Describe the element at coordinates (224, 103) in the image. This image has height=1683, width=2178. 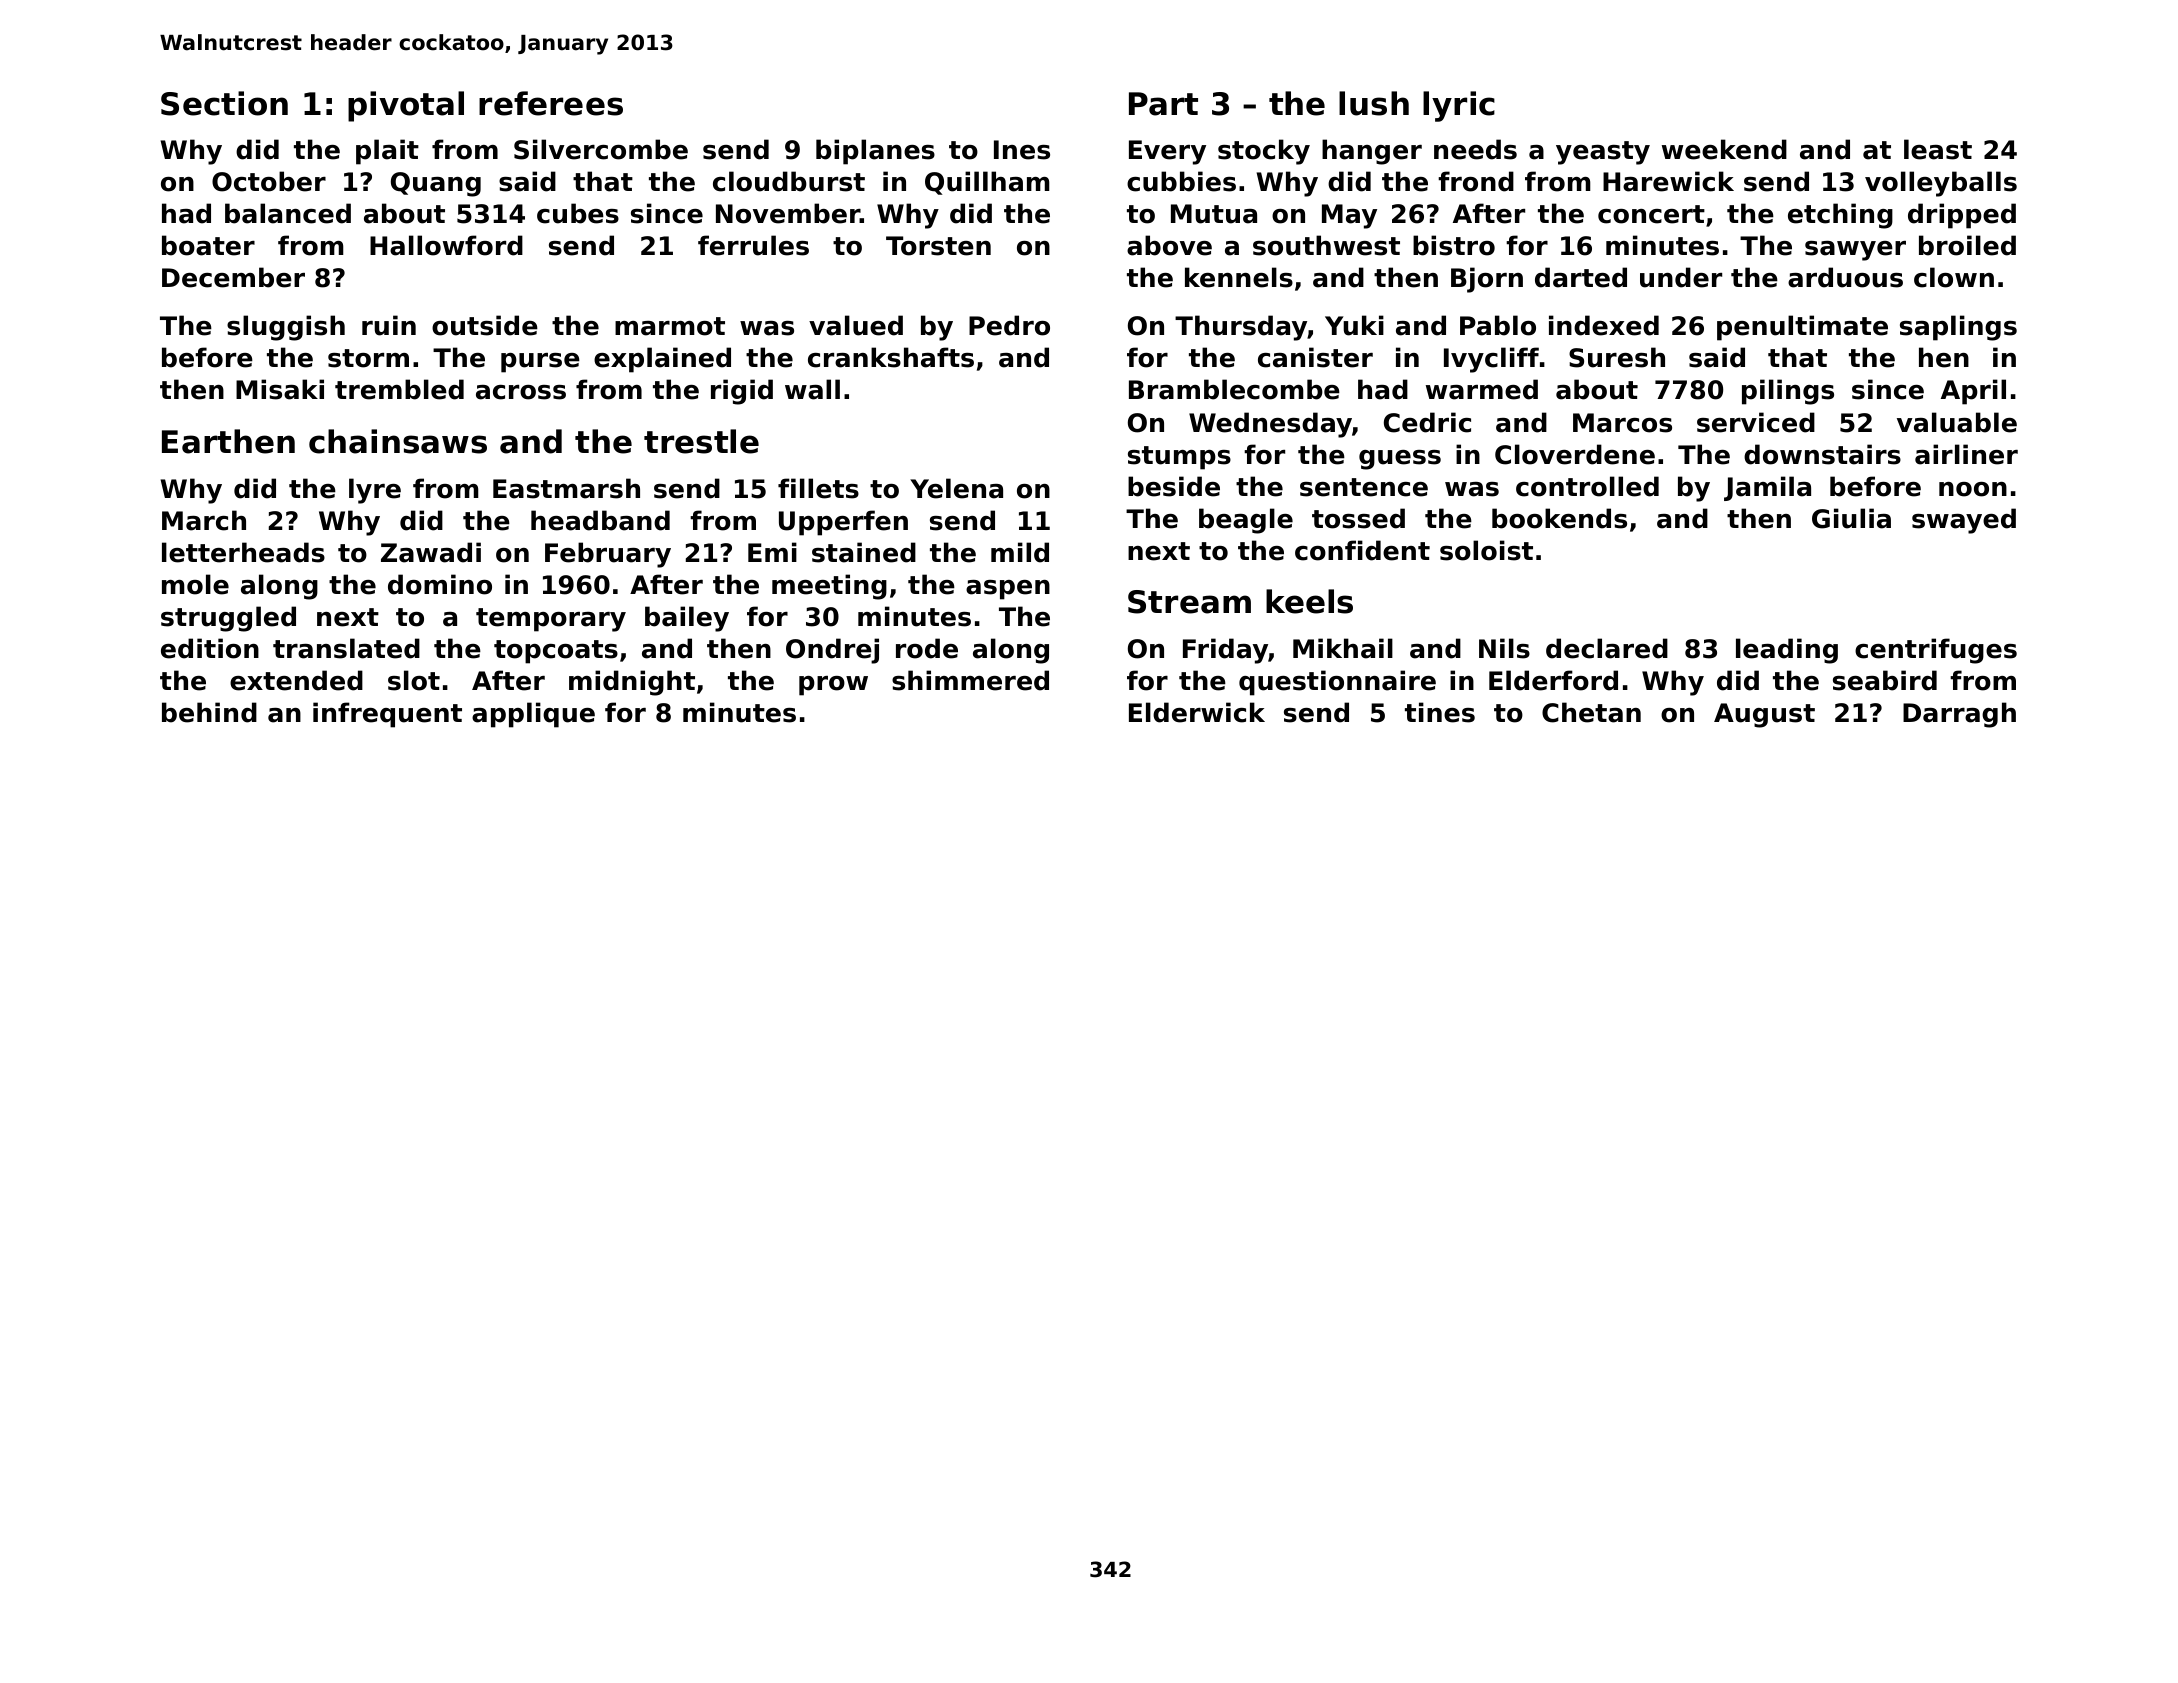
I see `Section` at that location.
